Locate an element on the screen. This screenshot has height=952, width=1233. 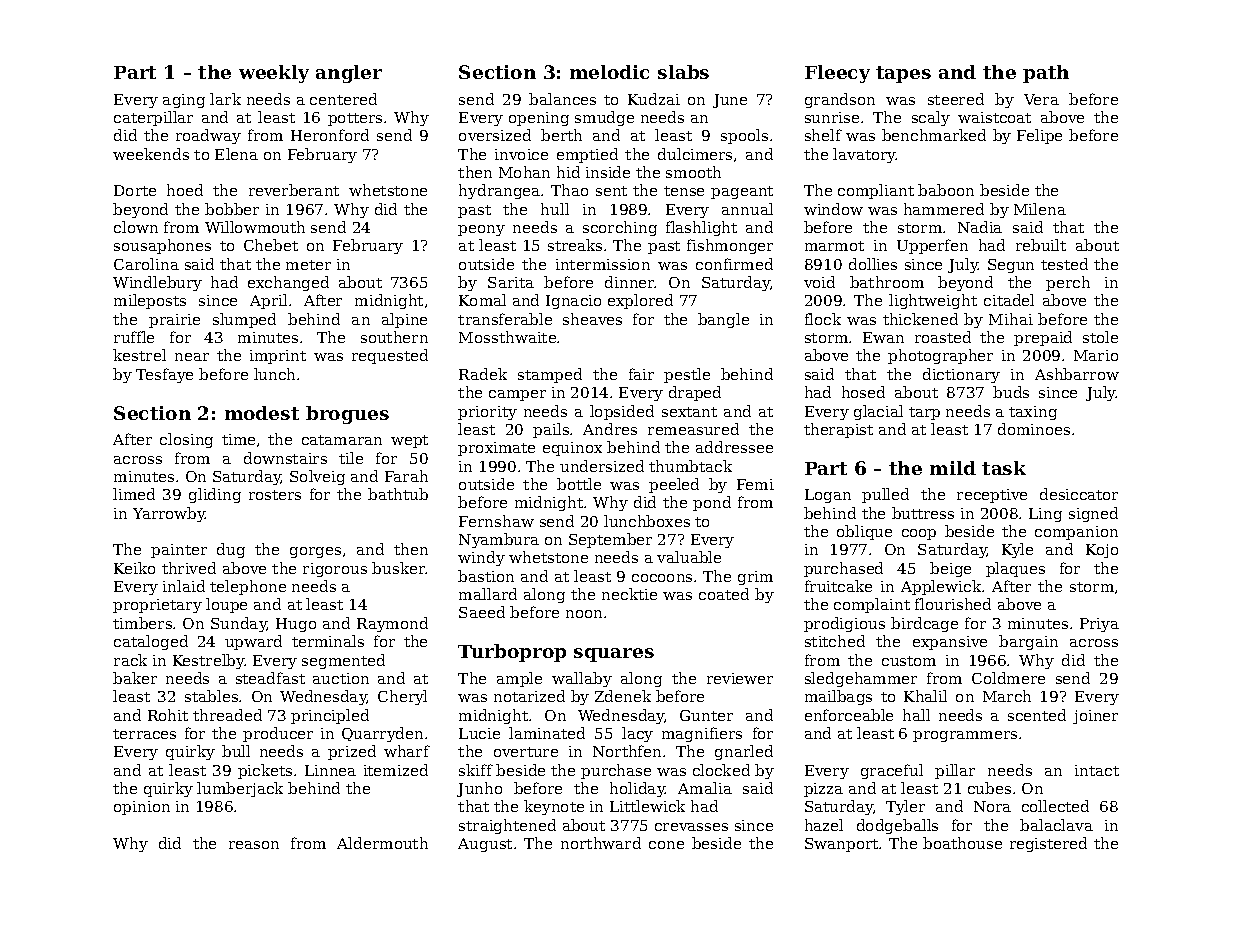
flock is located at coordinates (823, 319).
